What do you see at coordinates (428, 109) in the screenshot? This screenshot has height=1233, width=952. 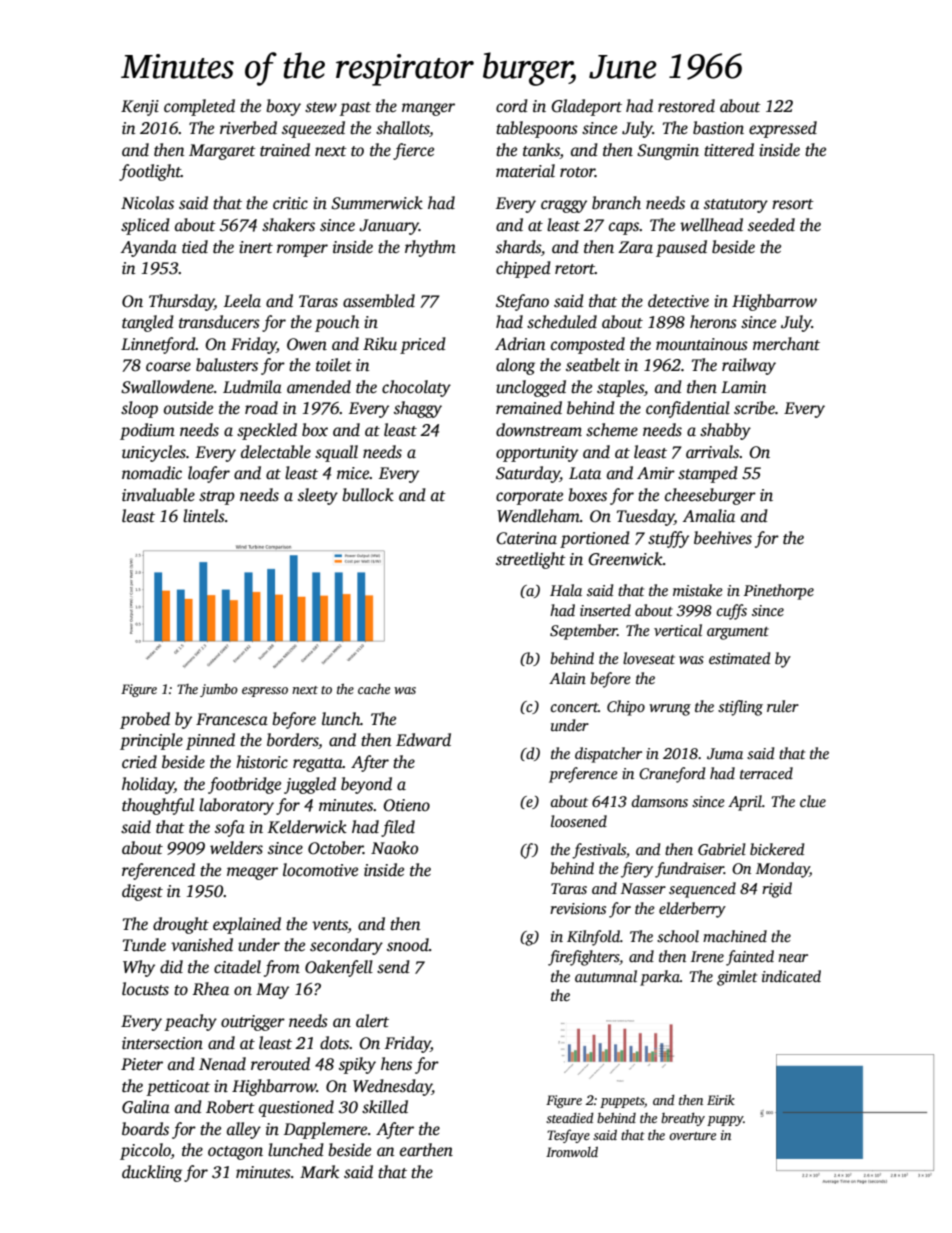 I see `manger` at bounding box center [428, 109].
